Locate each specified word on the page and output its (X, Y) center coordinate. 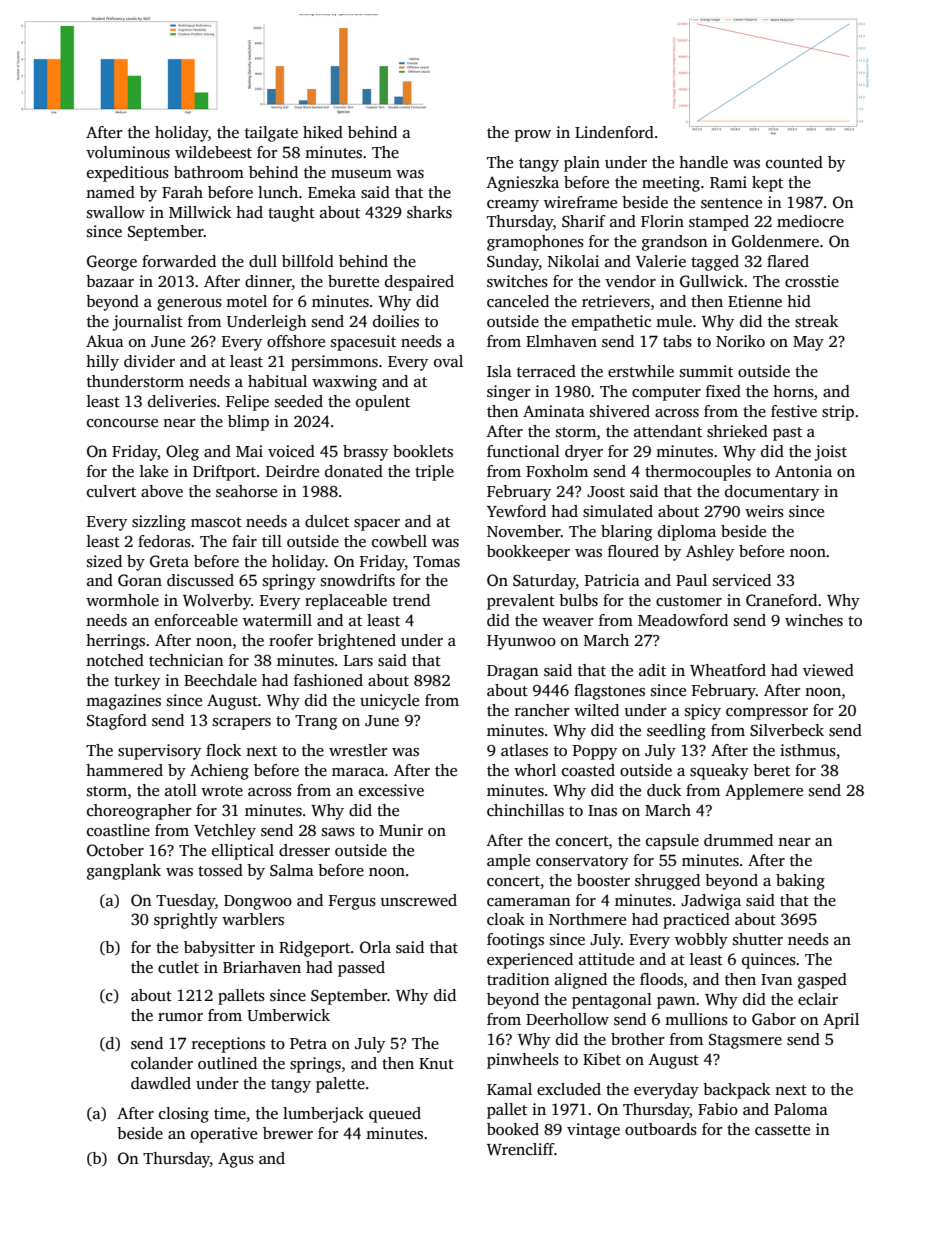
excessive (391, 790)
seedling (676, 732)
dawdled (161, 1083)
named (110, 192)
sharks (429, 212)
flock (223, 750)
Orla (375, 947)
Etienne (755, 301)
